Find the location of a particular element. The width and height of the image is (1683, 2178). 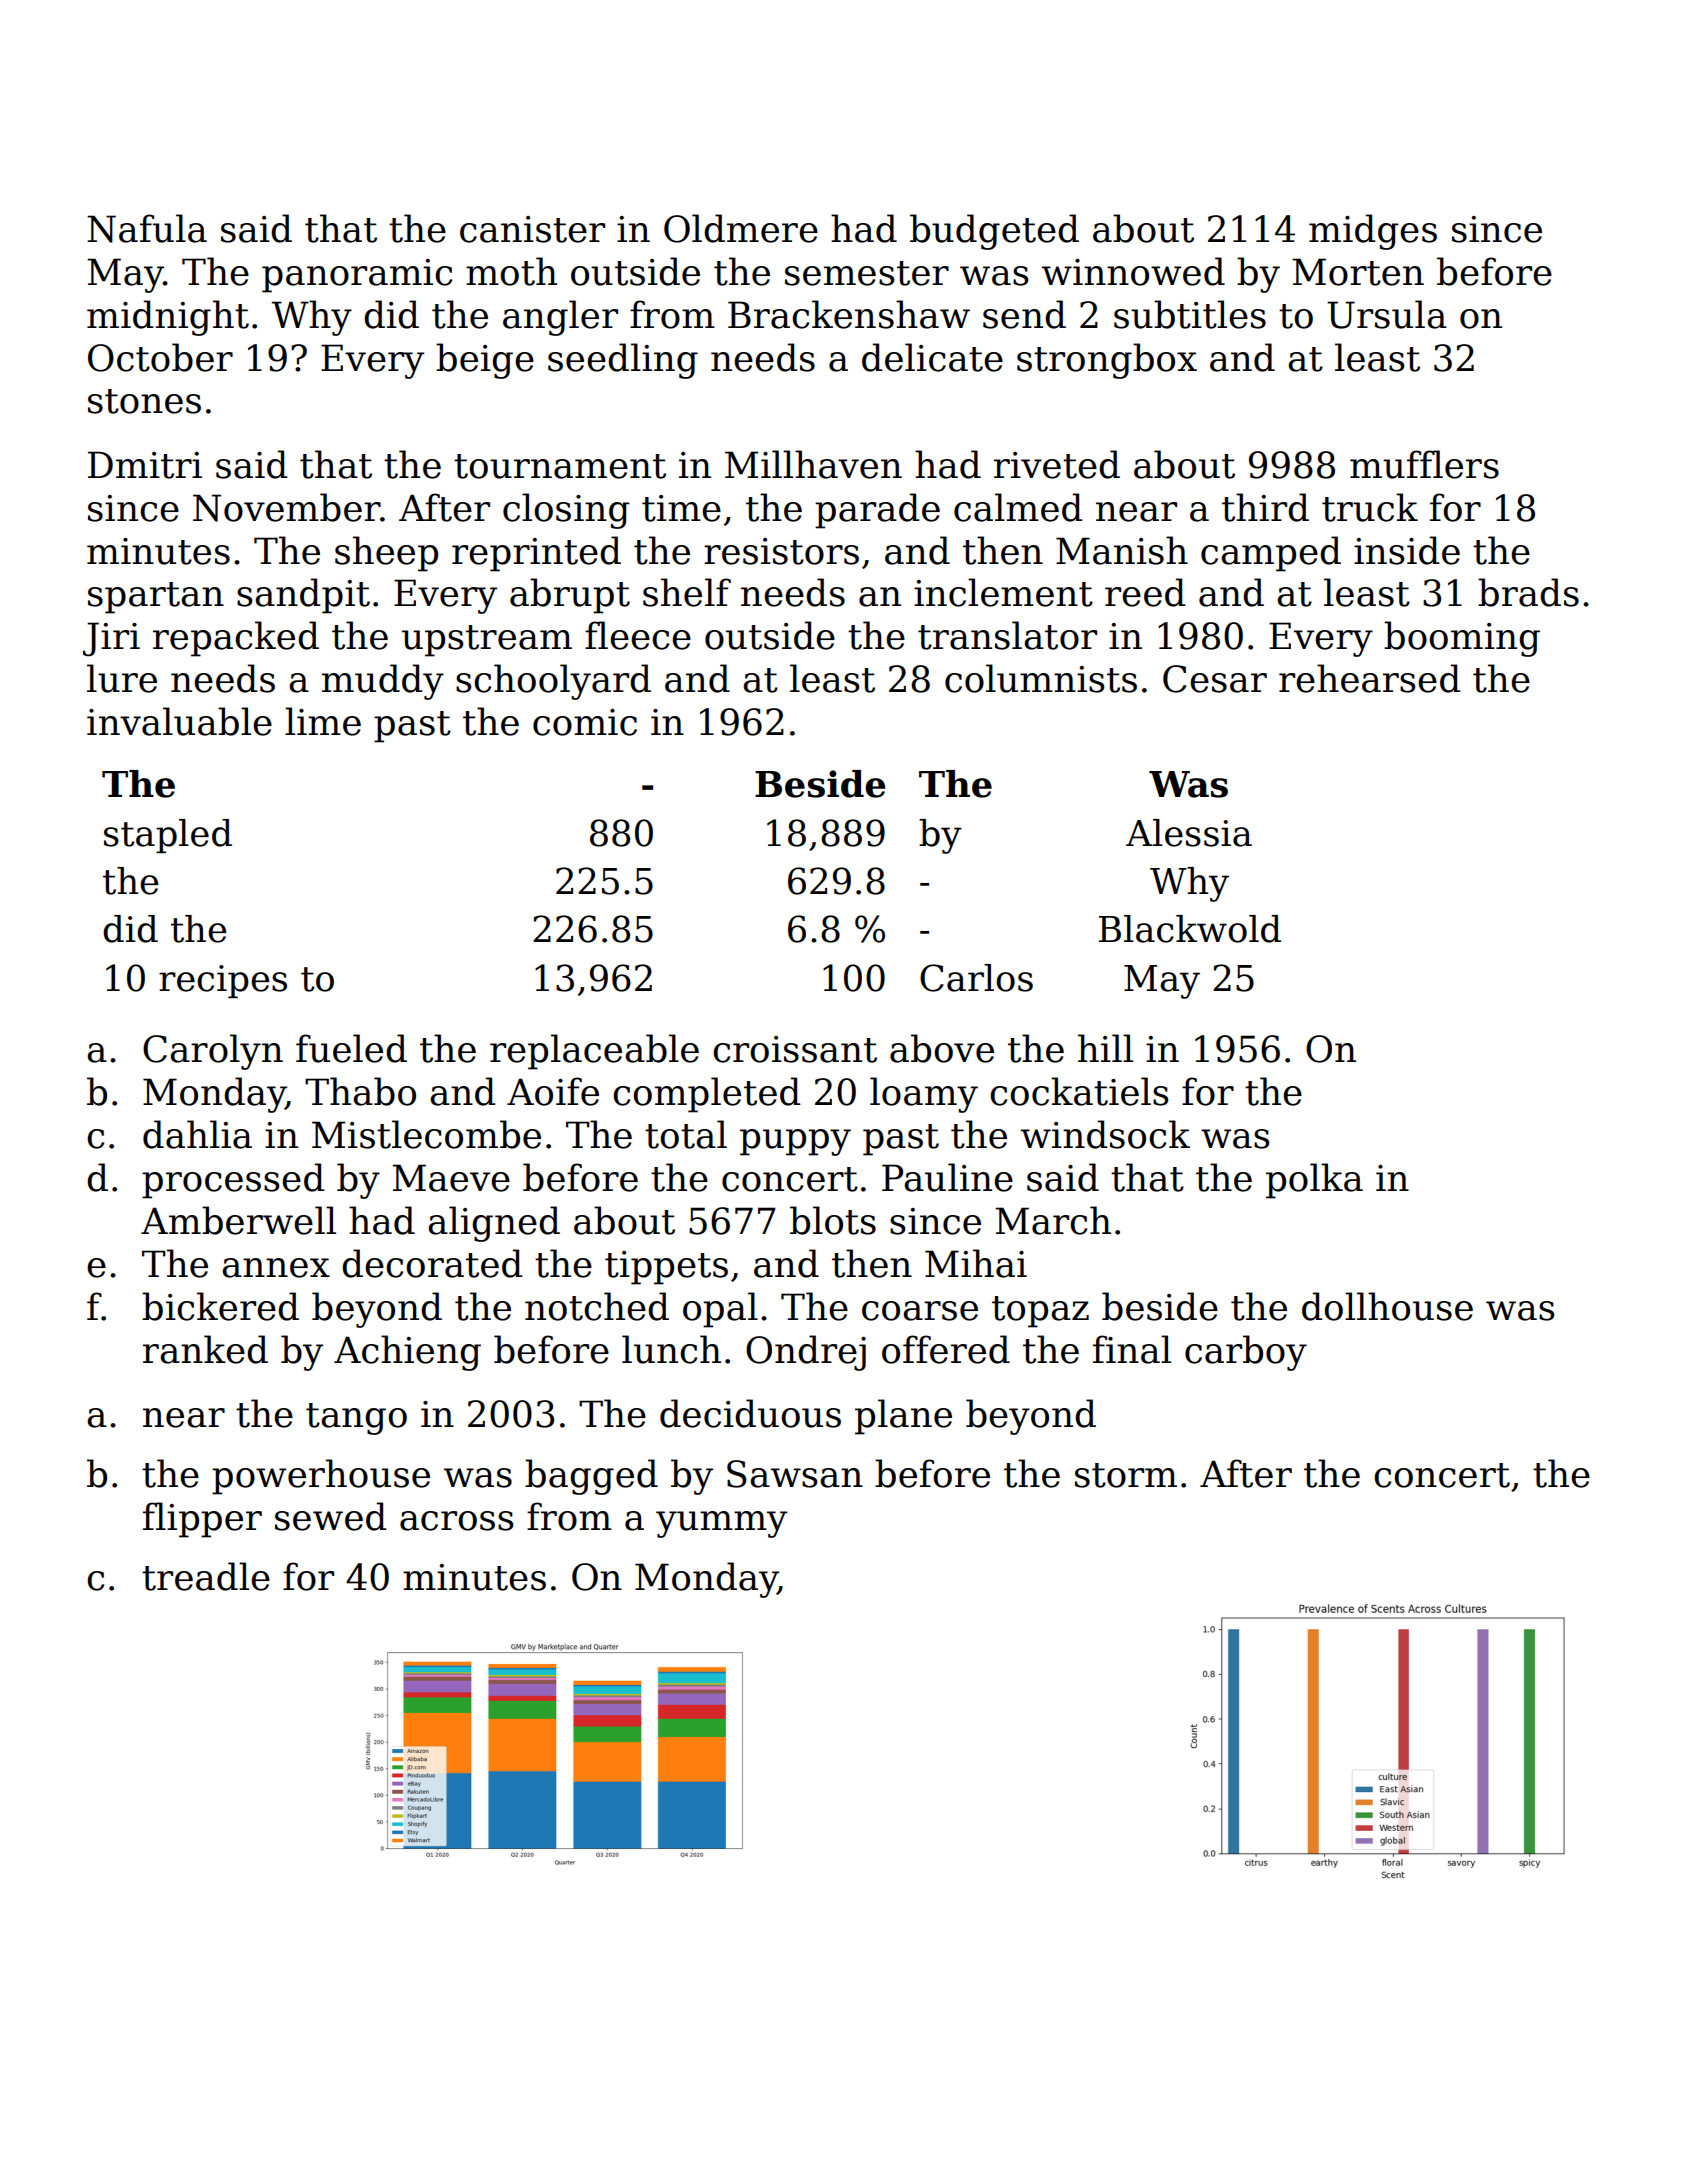

Blackwold is located at coordinates (1190, 929).
